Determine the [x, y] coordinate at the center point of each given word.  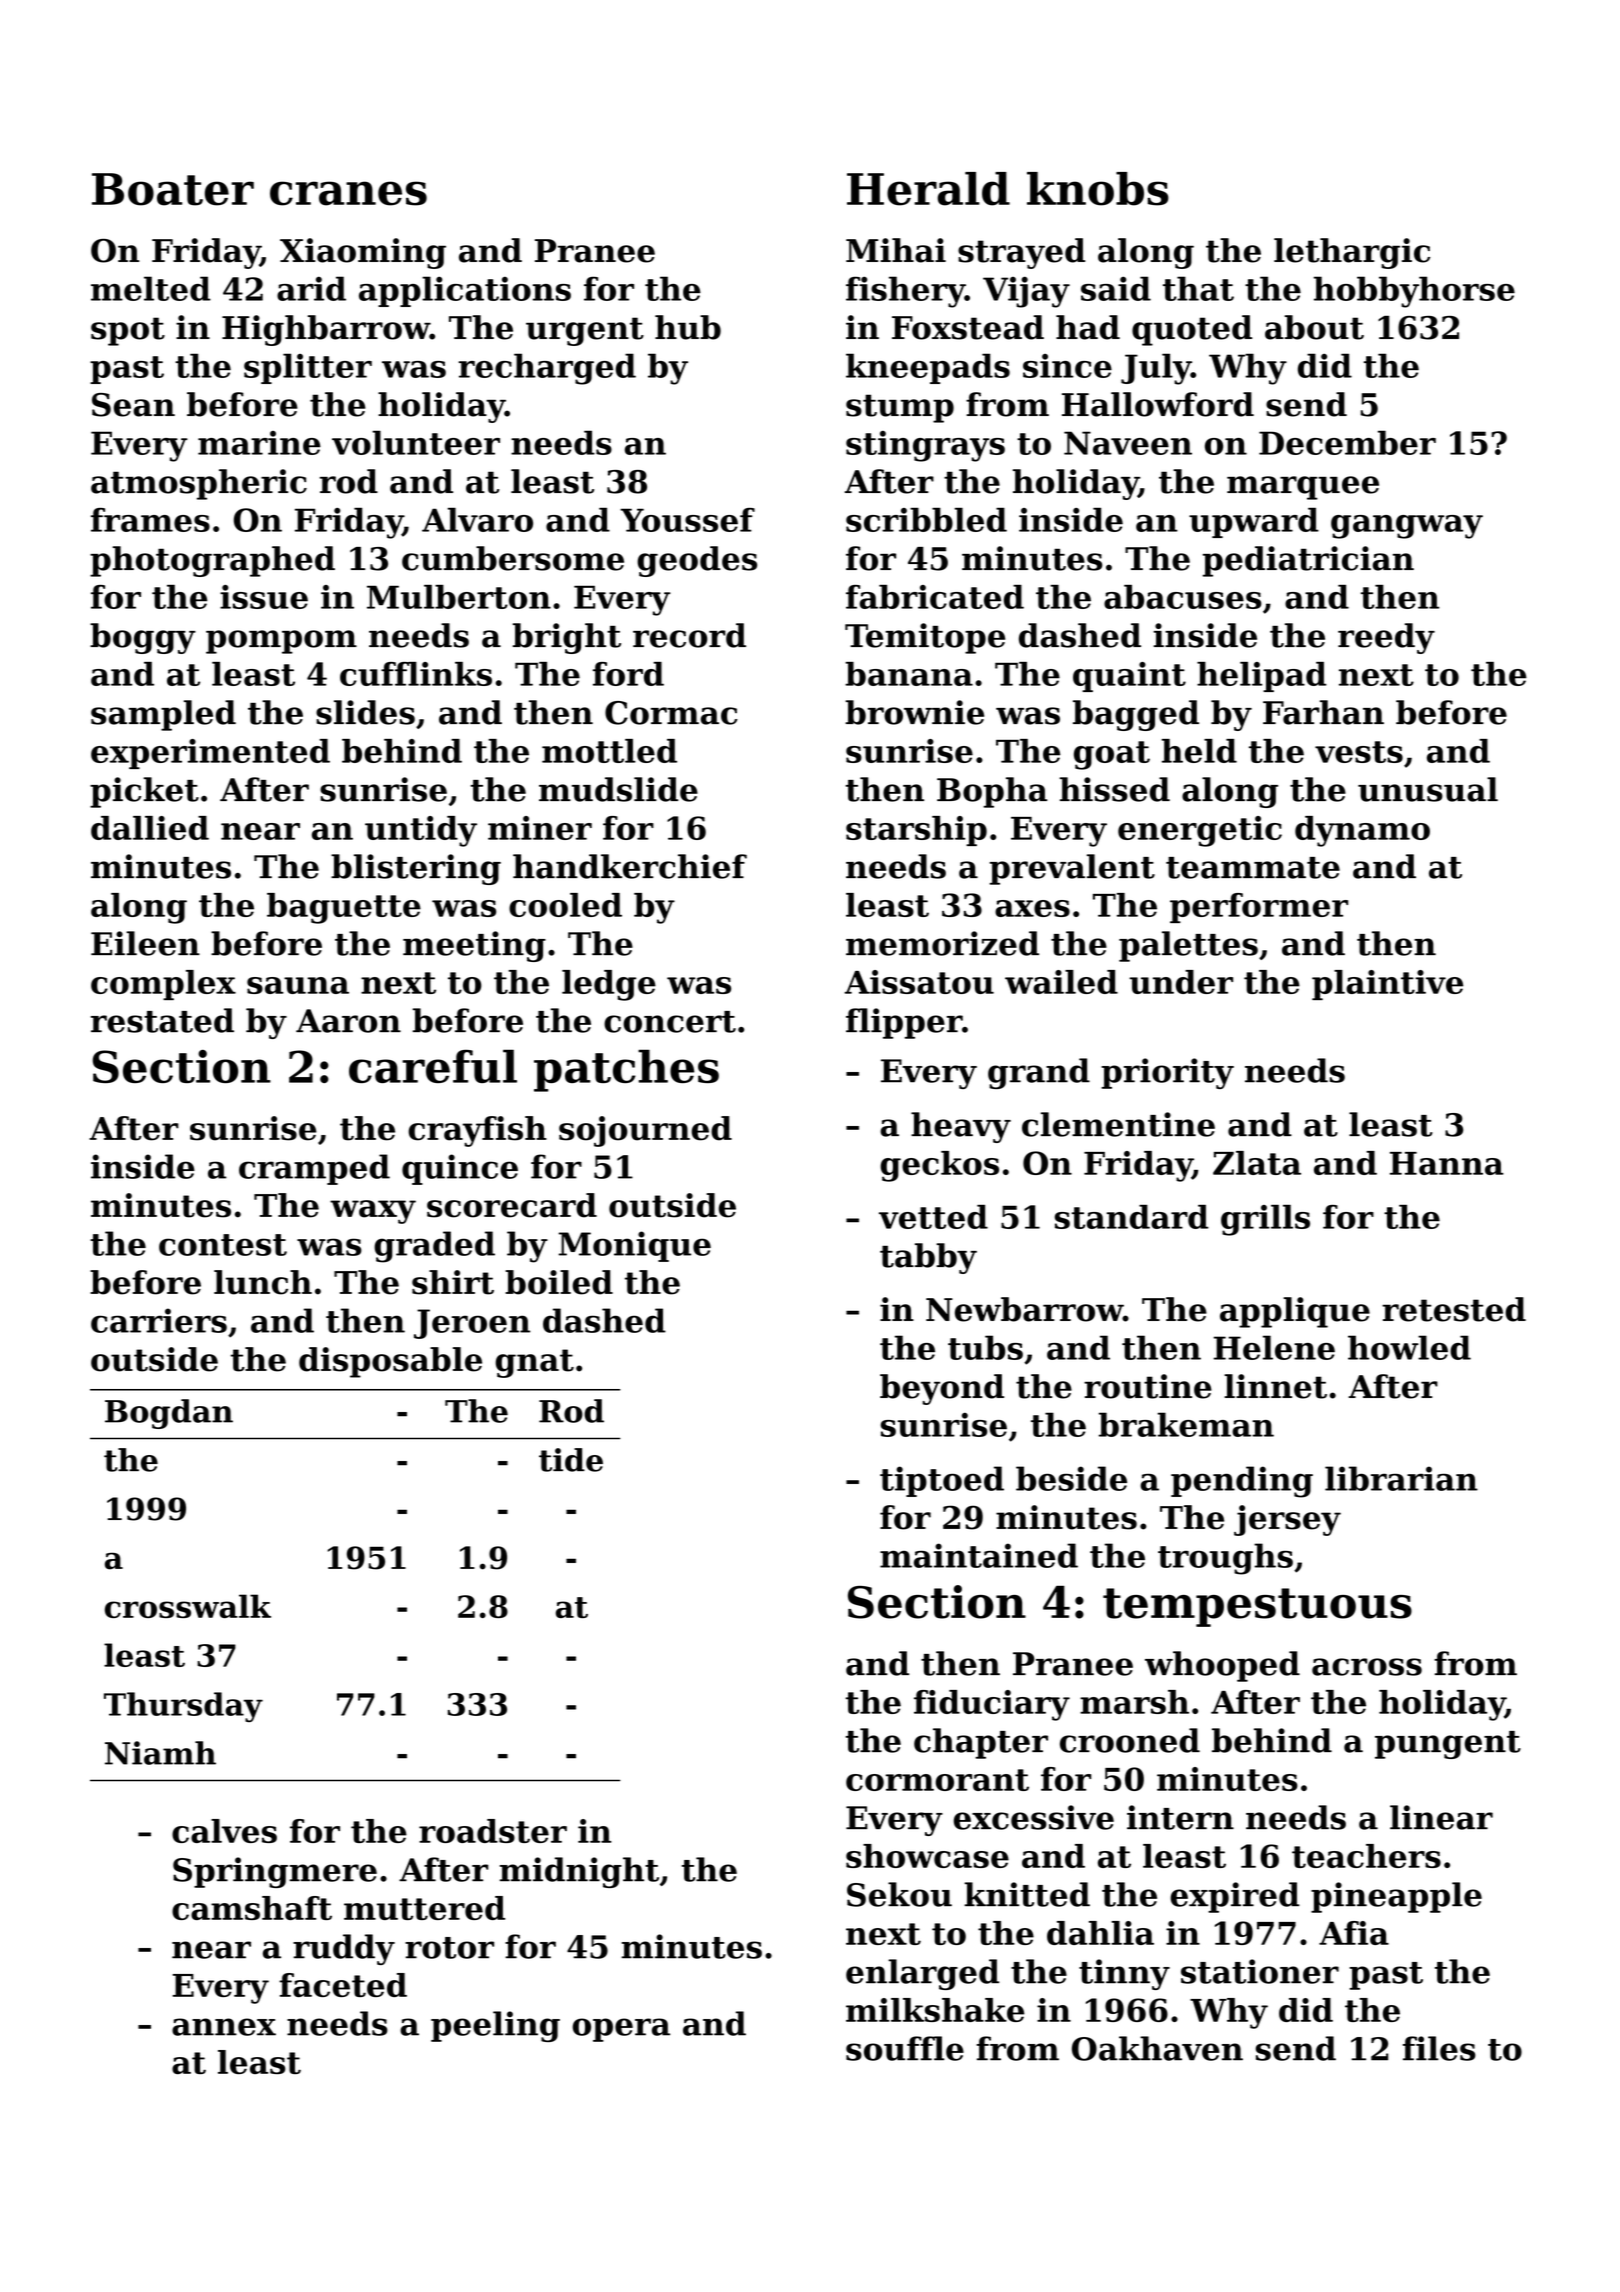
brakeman [1186, 1424]
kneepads [928, 368]
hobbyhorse [1414, 292]
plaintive [1387, 985]
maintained [979, 1555]
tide [571, 1460]
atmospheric [199, 484]
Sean [133, 405]
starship [916, 831]
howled [1409, 1347]
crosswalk [188, 1606]
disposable [390, 1362]
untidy [421, 831]
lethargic [1352, 253]
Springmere [275, 1872]
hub [688, 327]
